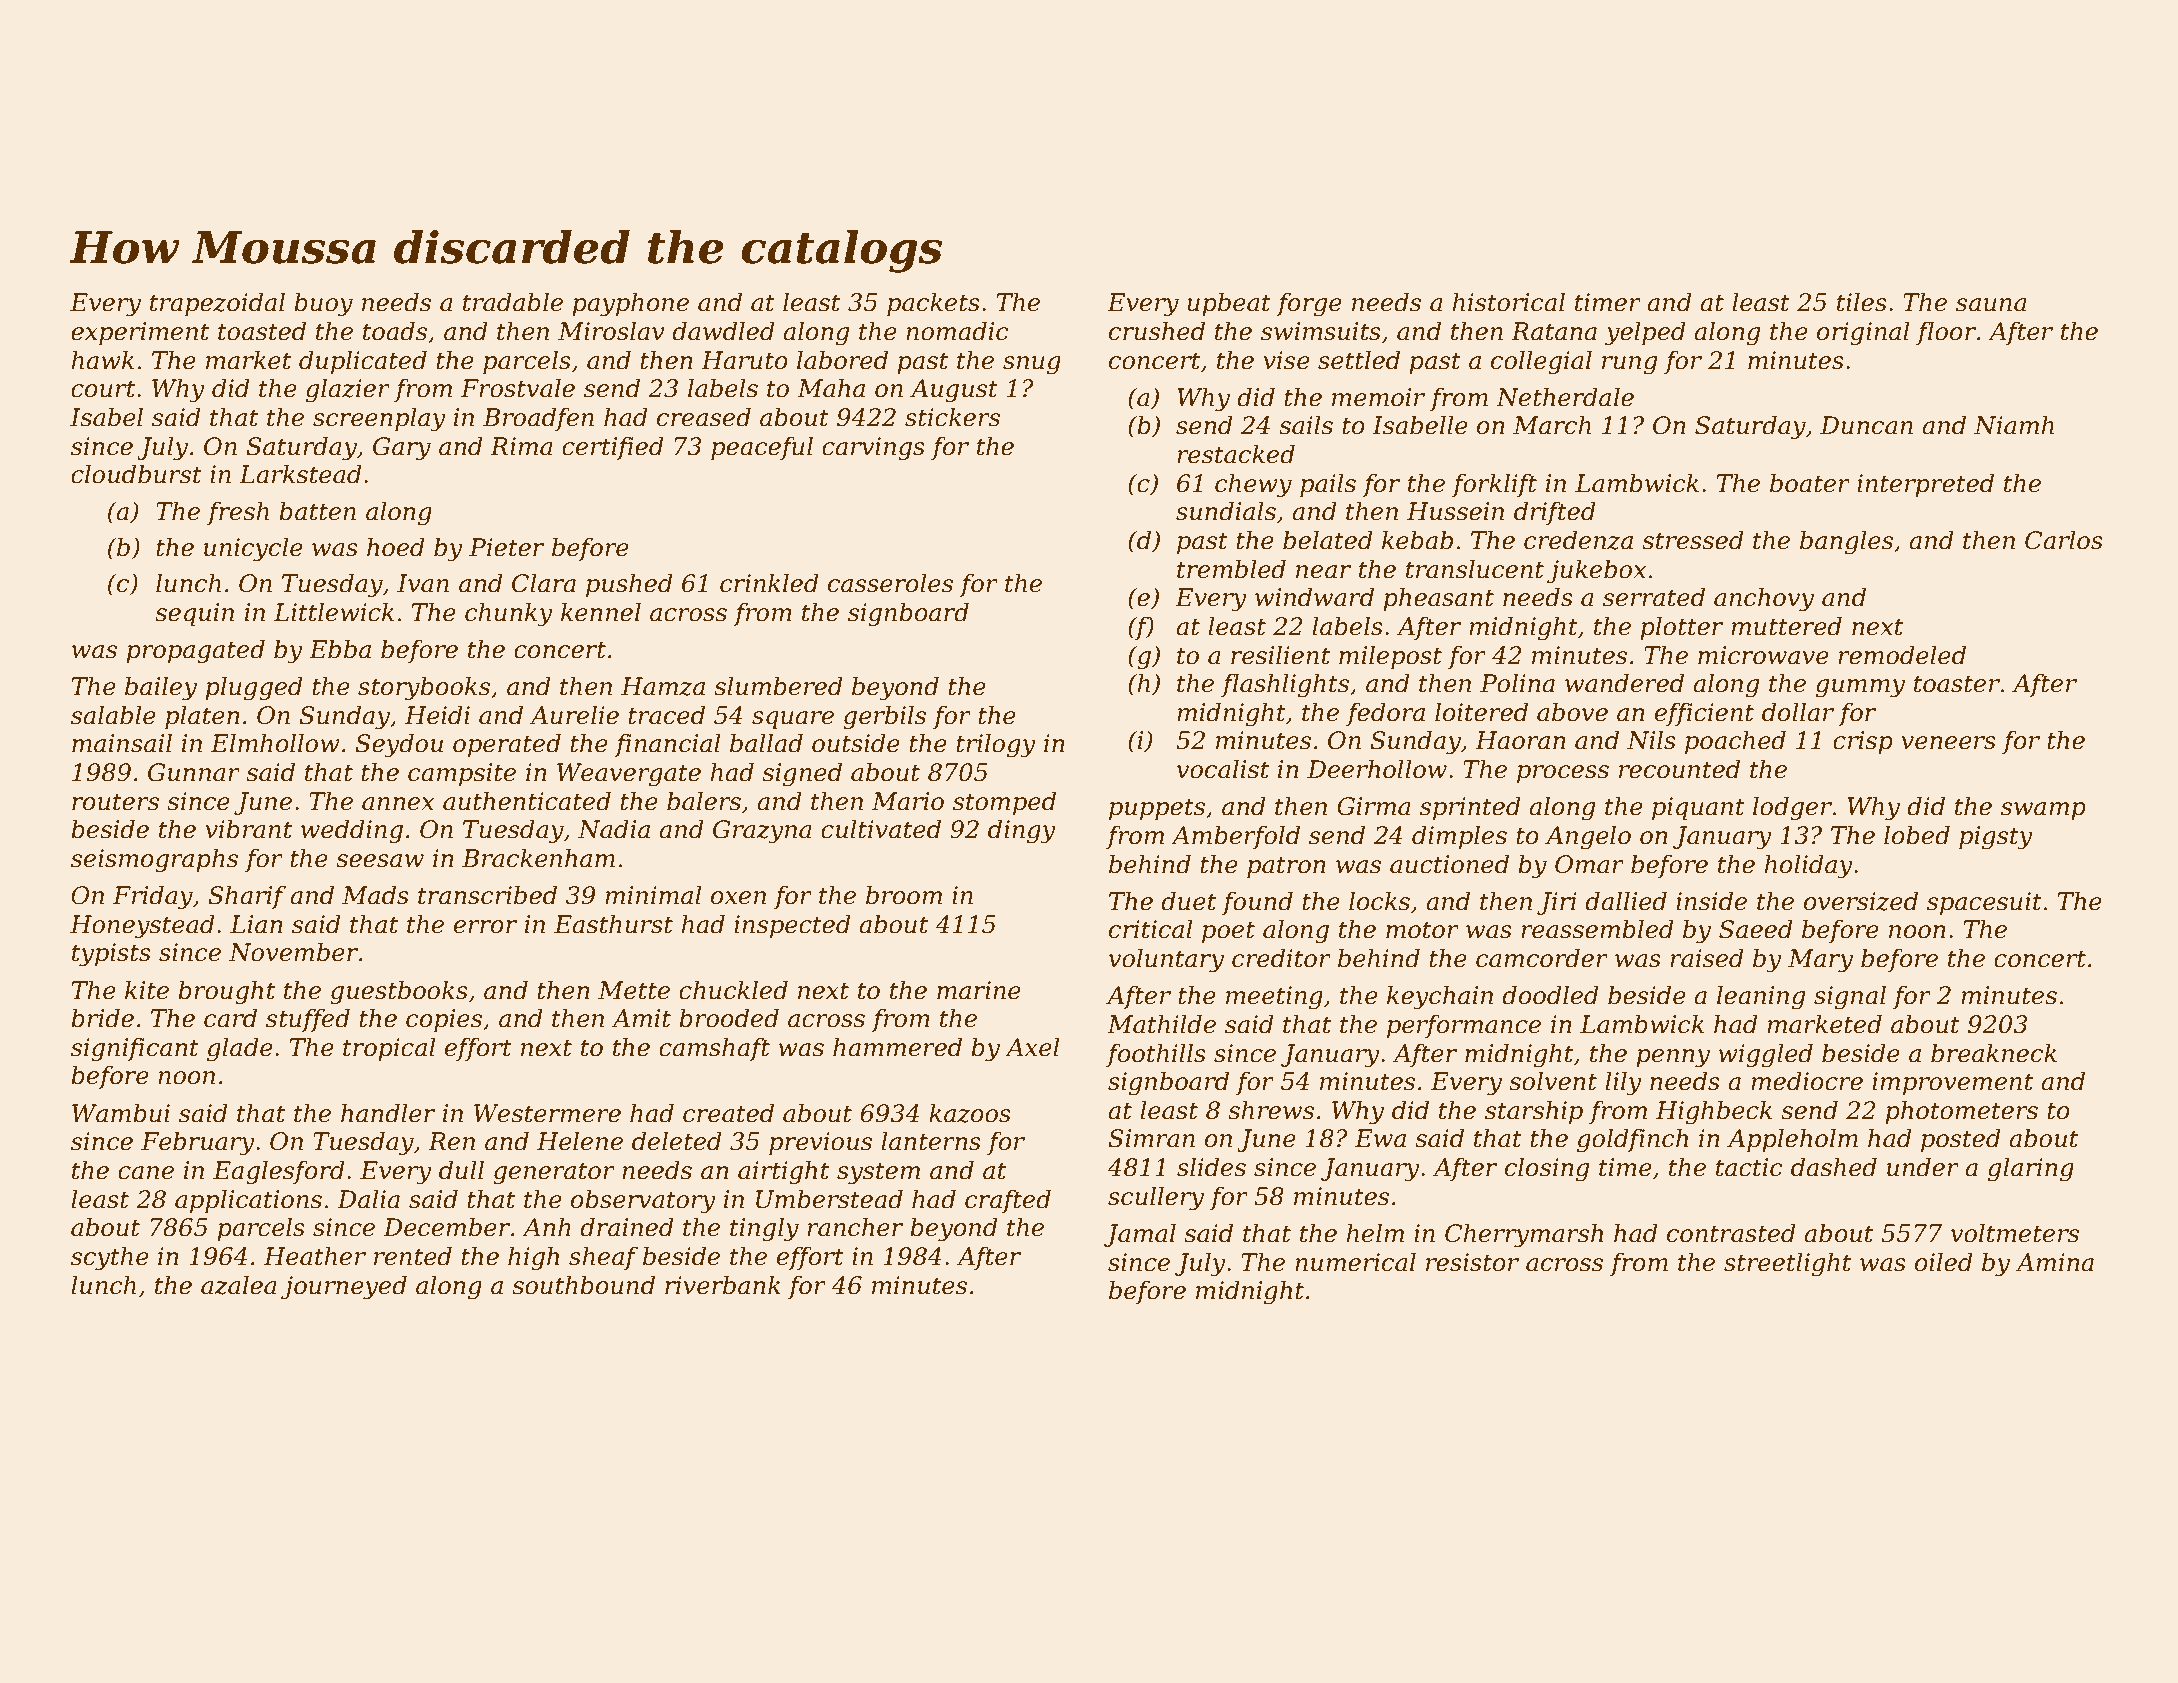 The image size is (2178, 1683). Describe the element at coordinates (293, 952) in the screenshot. I see `November` at that location.
